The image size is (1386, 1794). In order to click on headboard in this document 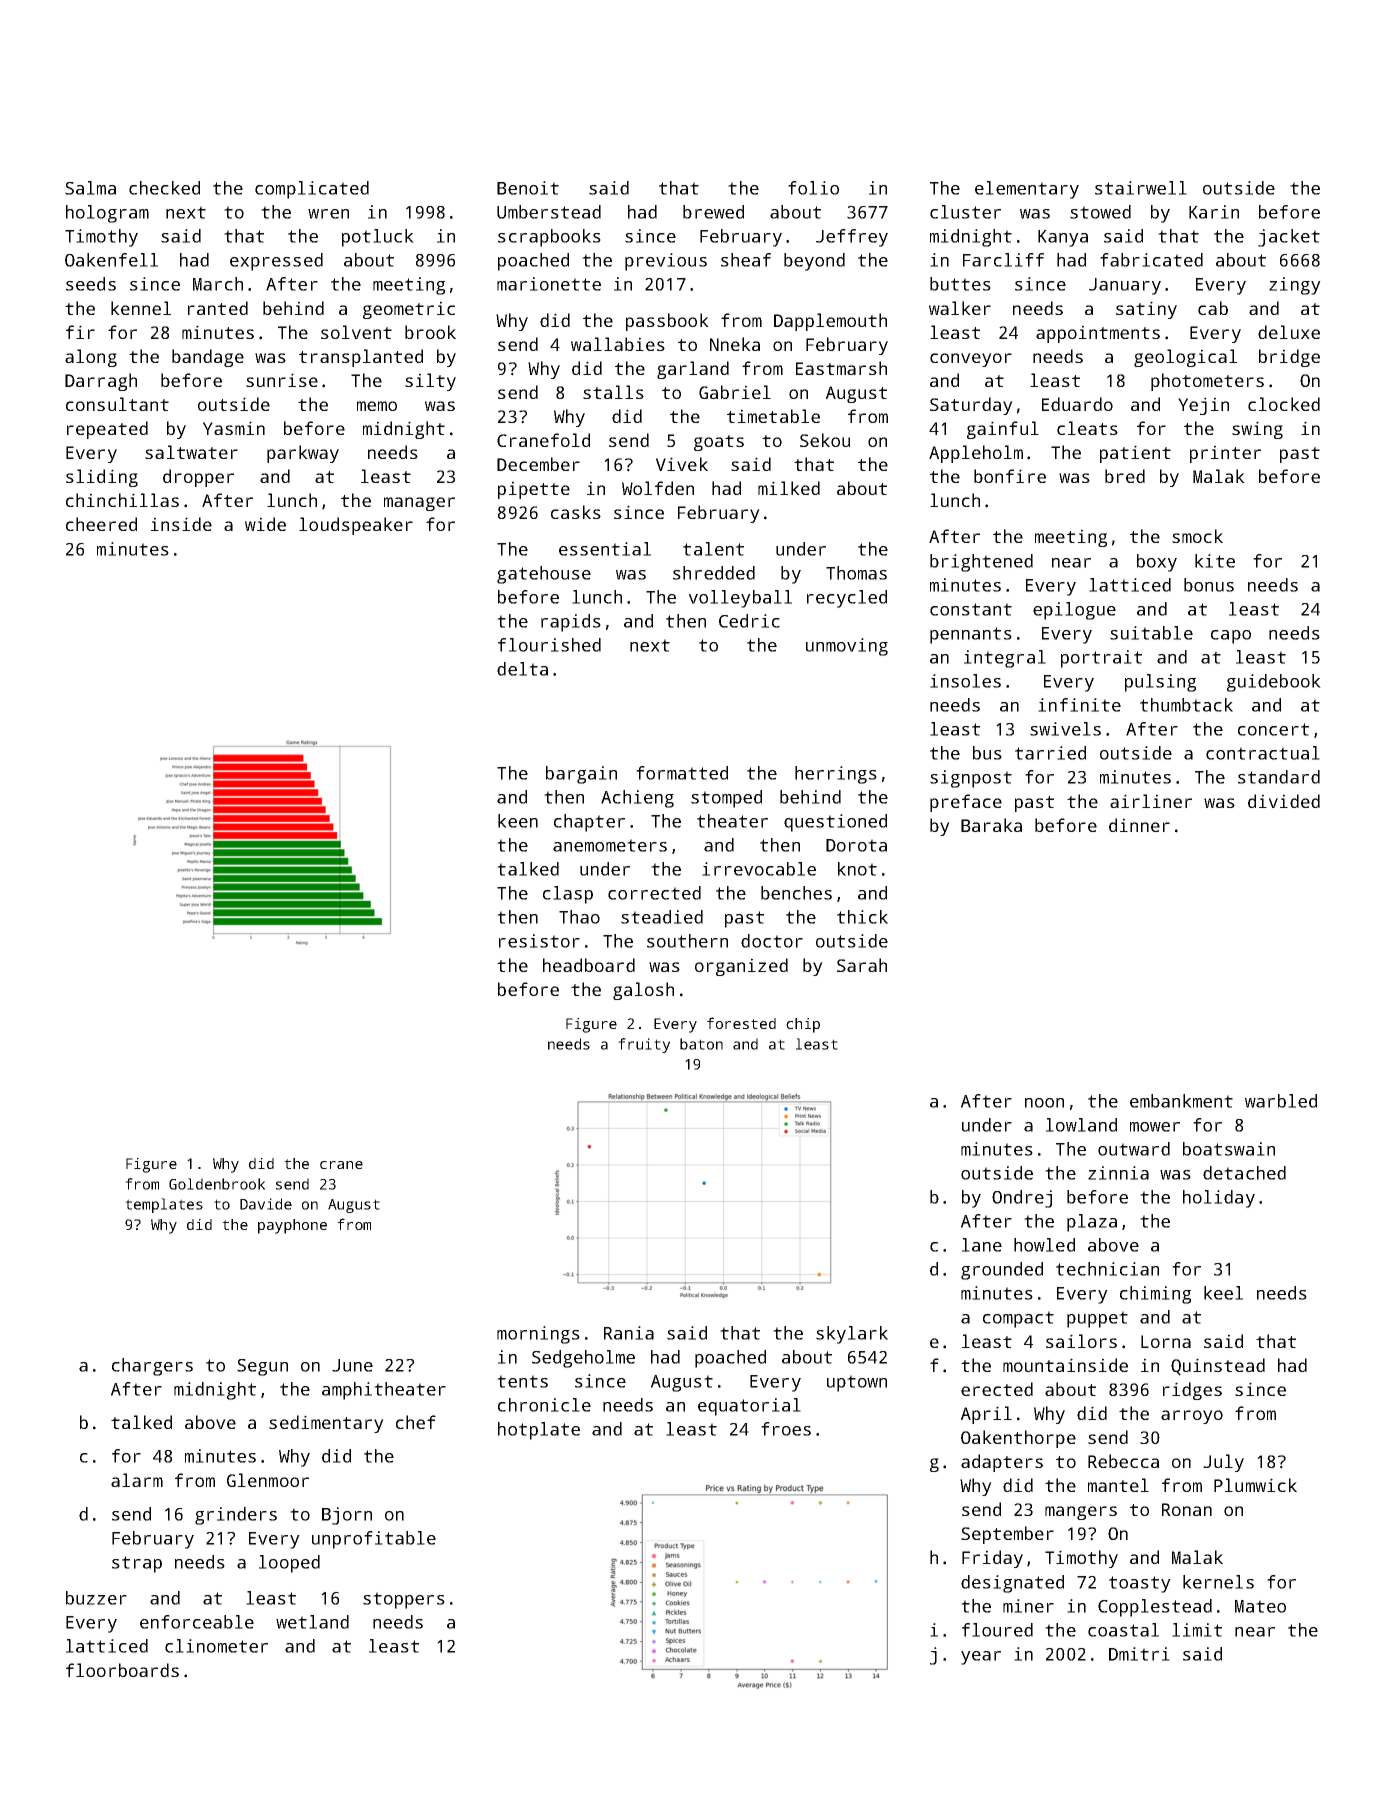, I will do `click(589, 965)`.
